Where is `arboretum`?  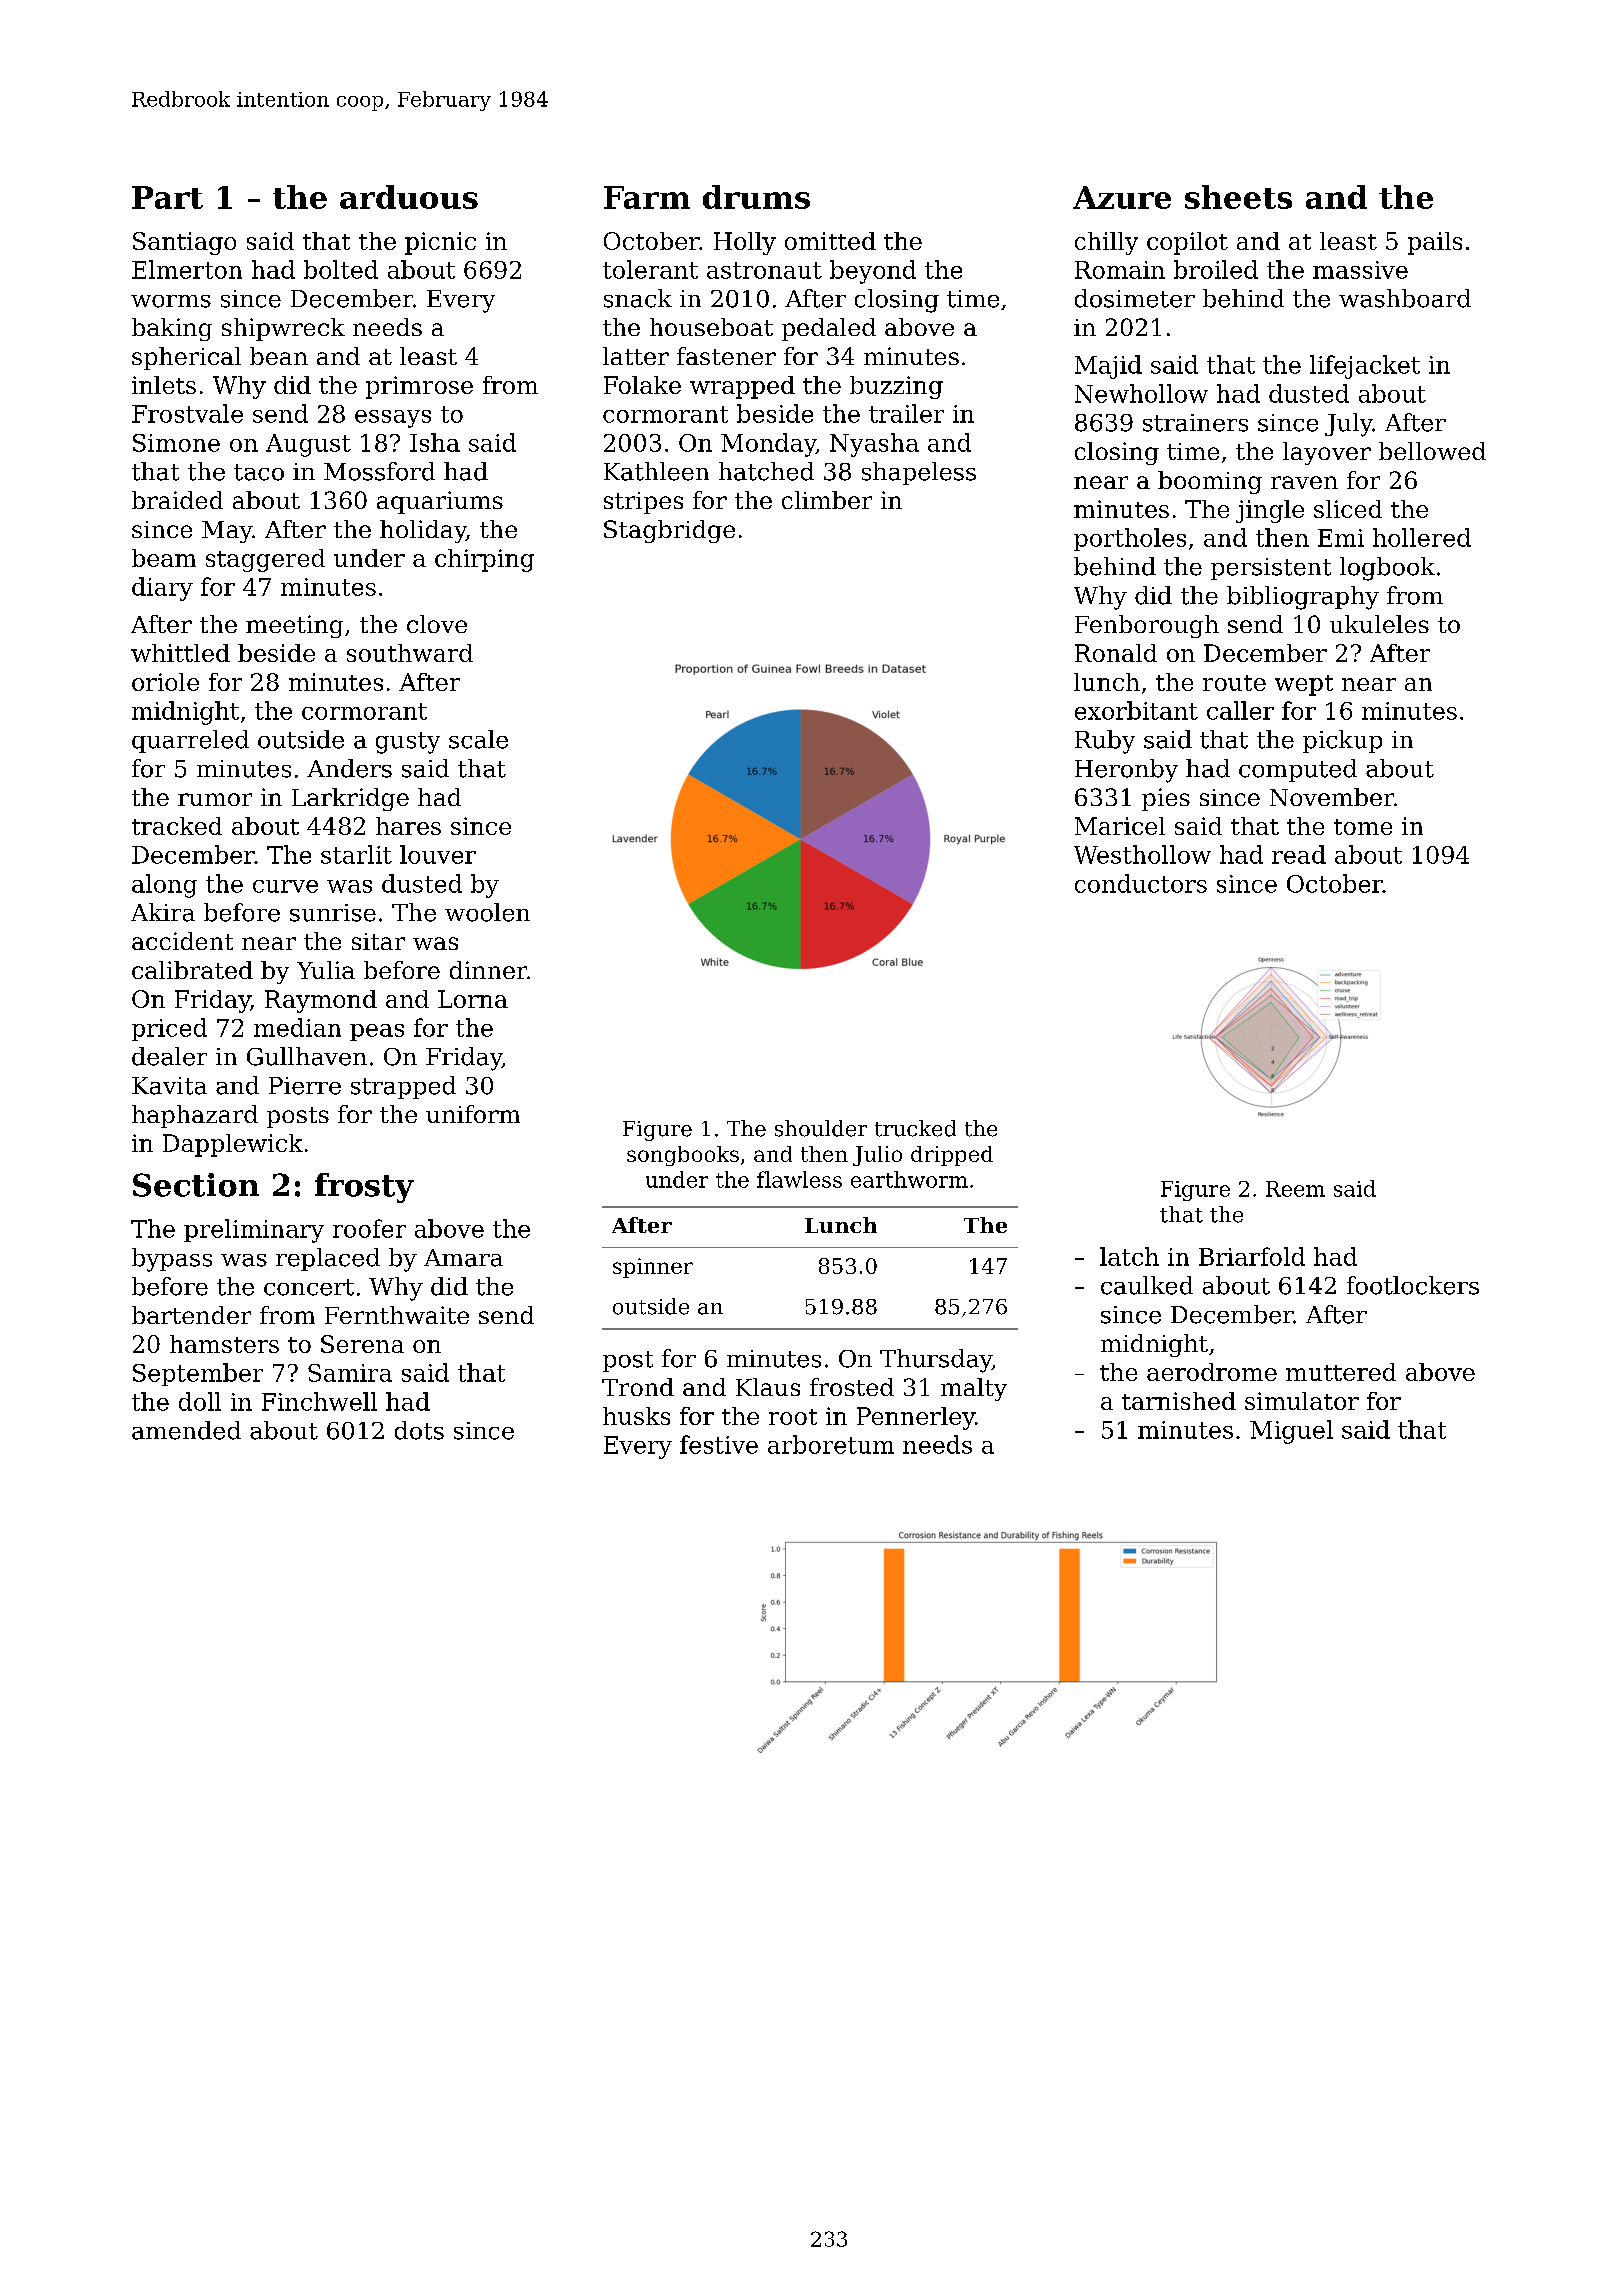
arboretum is located at coordinates (831, 1444).
